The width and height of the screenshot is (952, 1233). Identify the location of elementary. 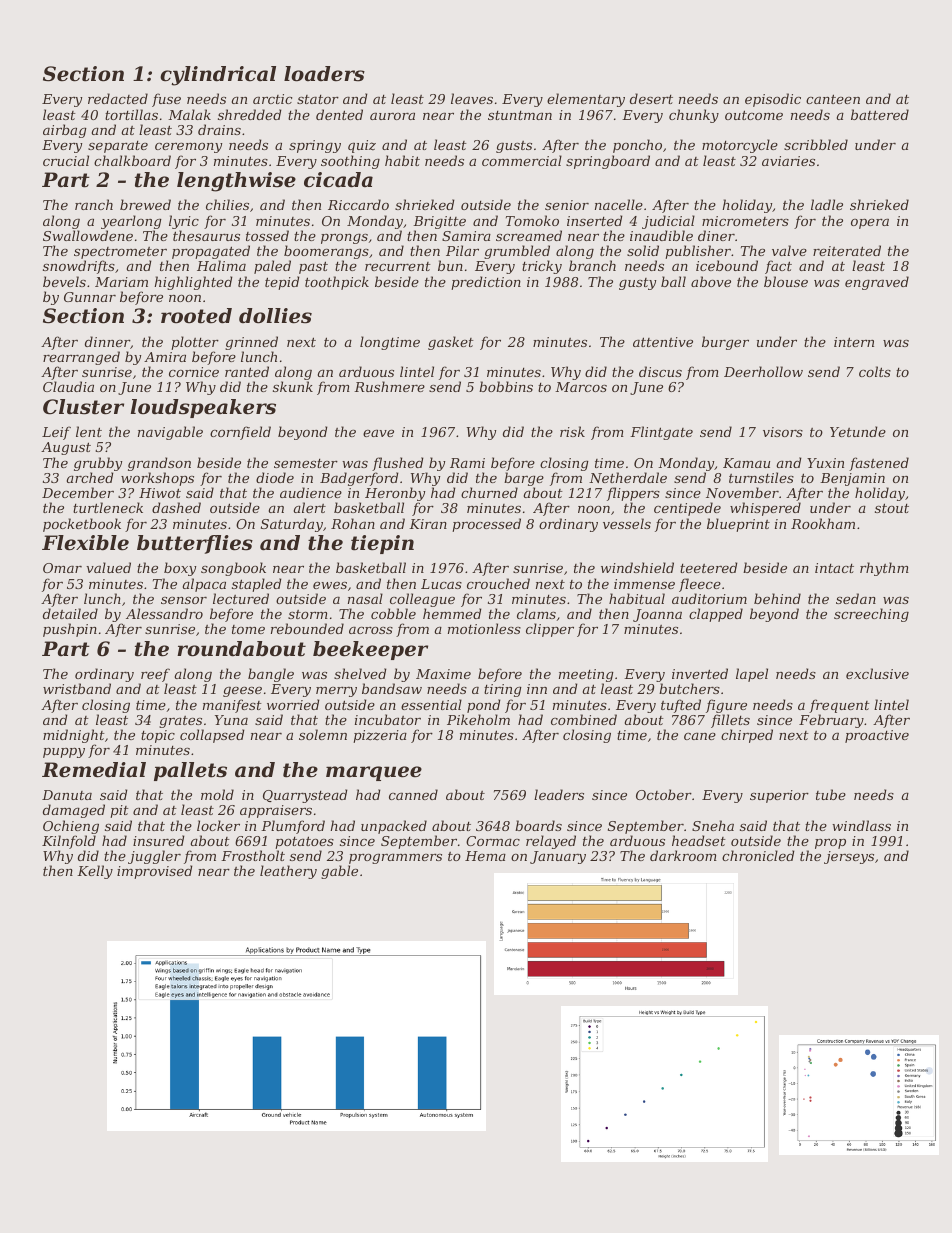
(586, 100).
